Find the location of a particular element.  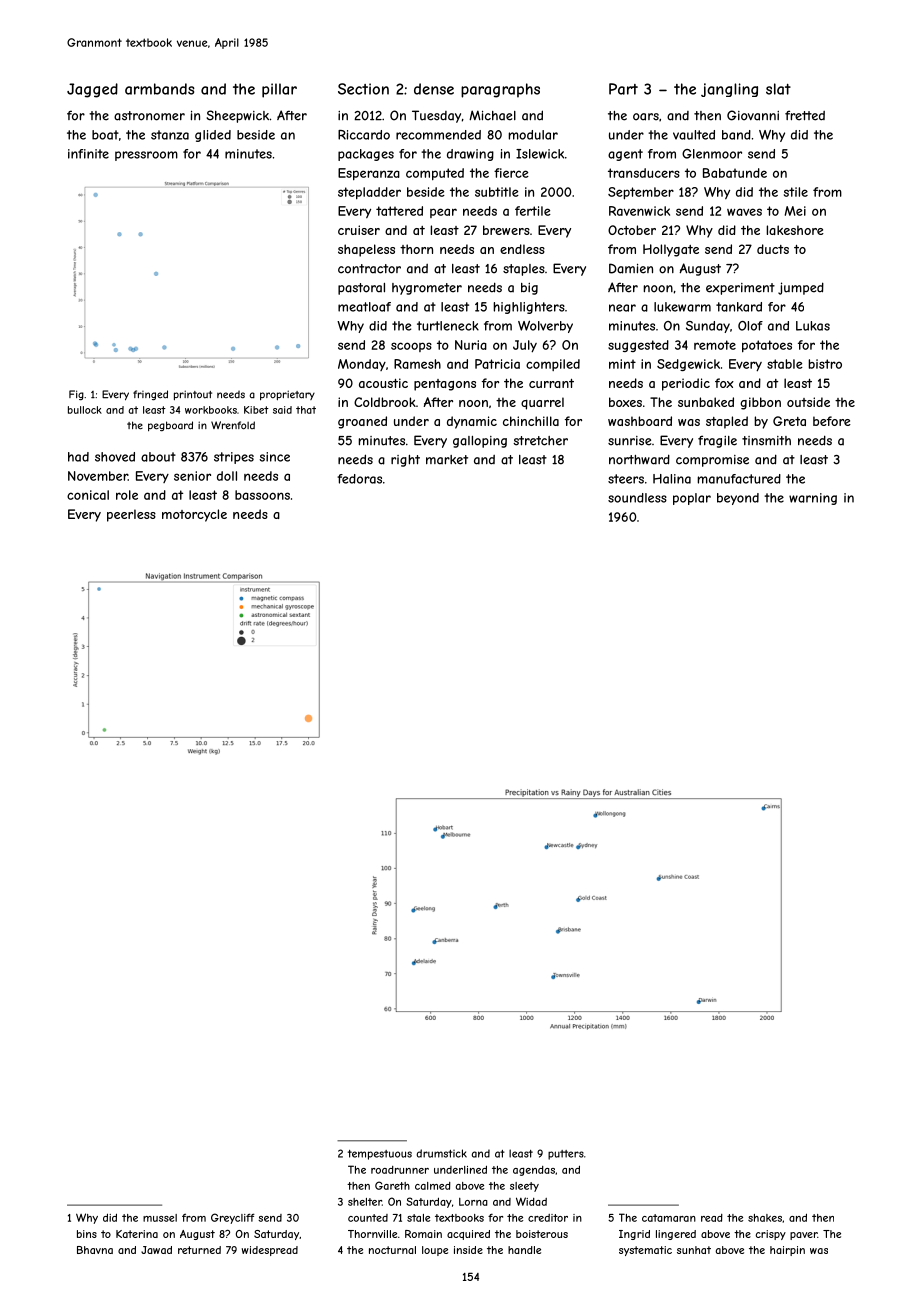

roadrunner is located at coordinates (400, 1170).
